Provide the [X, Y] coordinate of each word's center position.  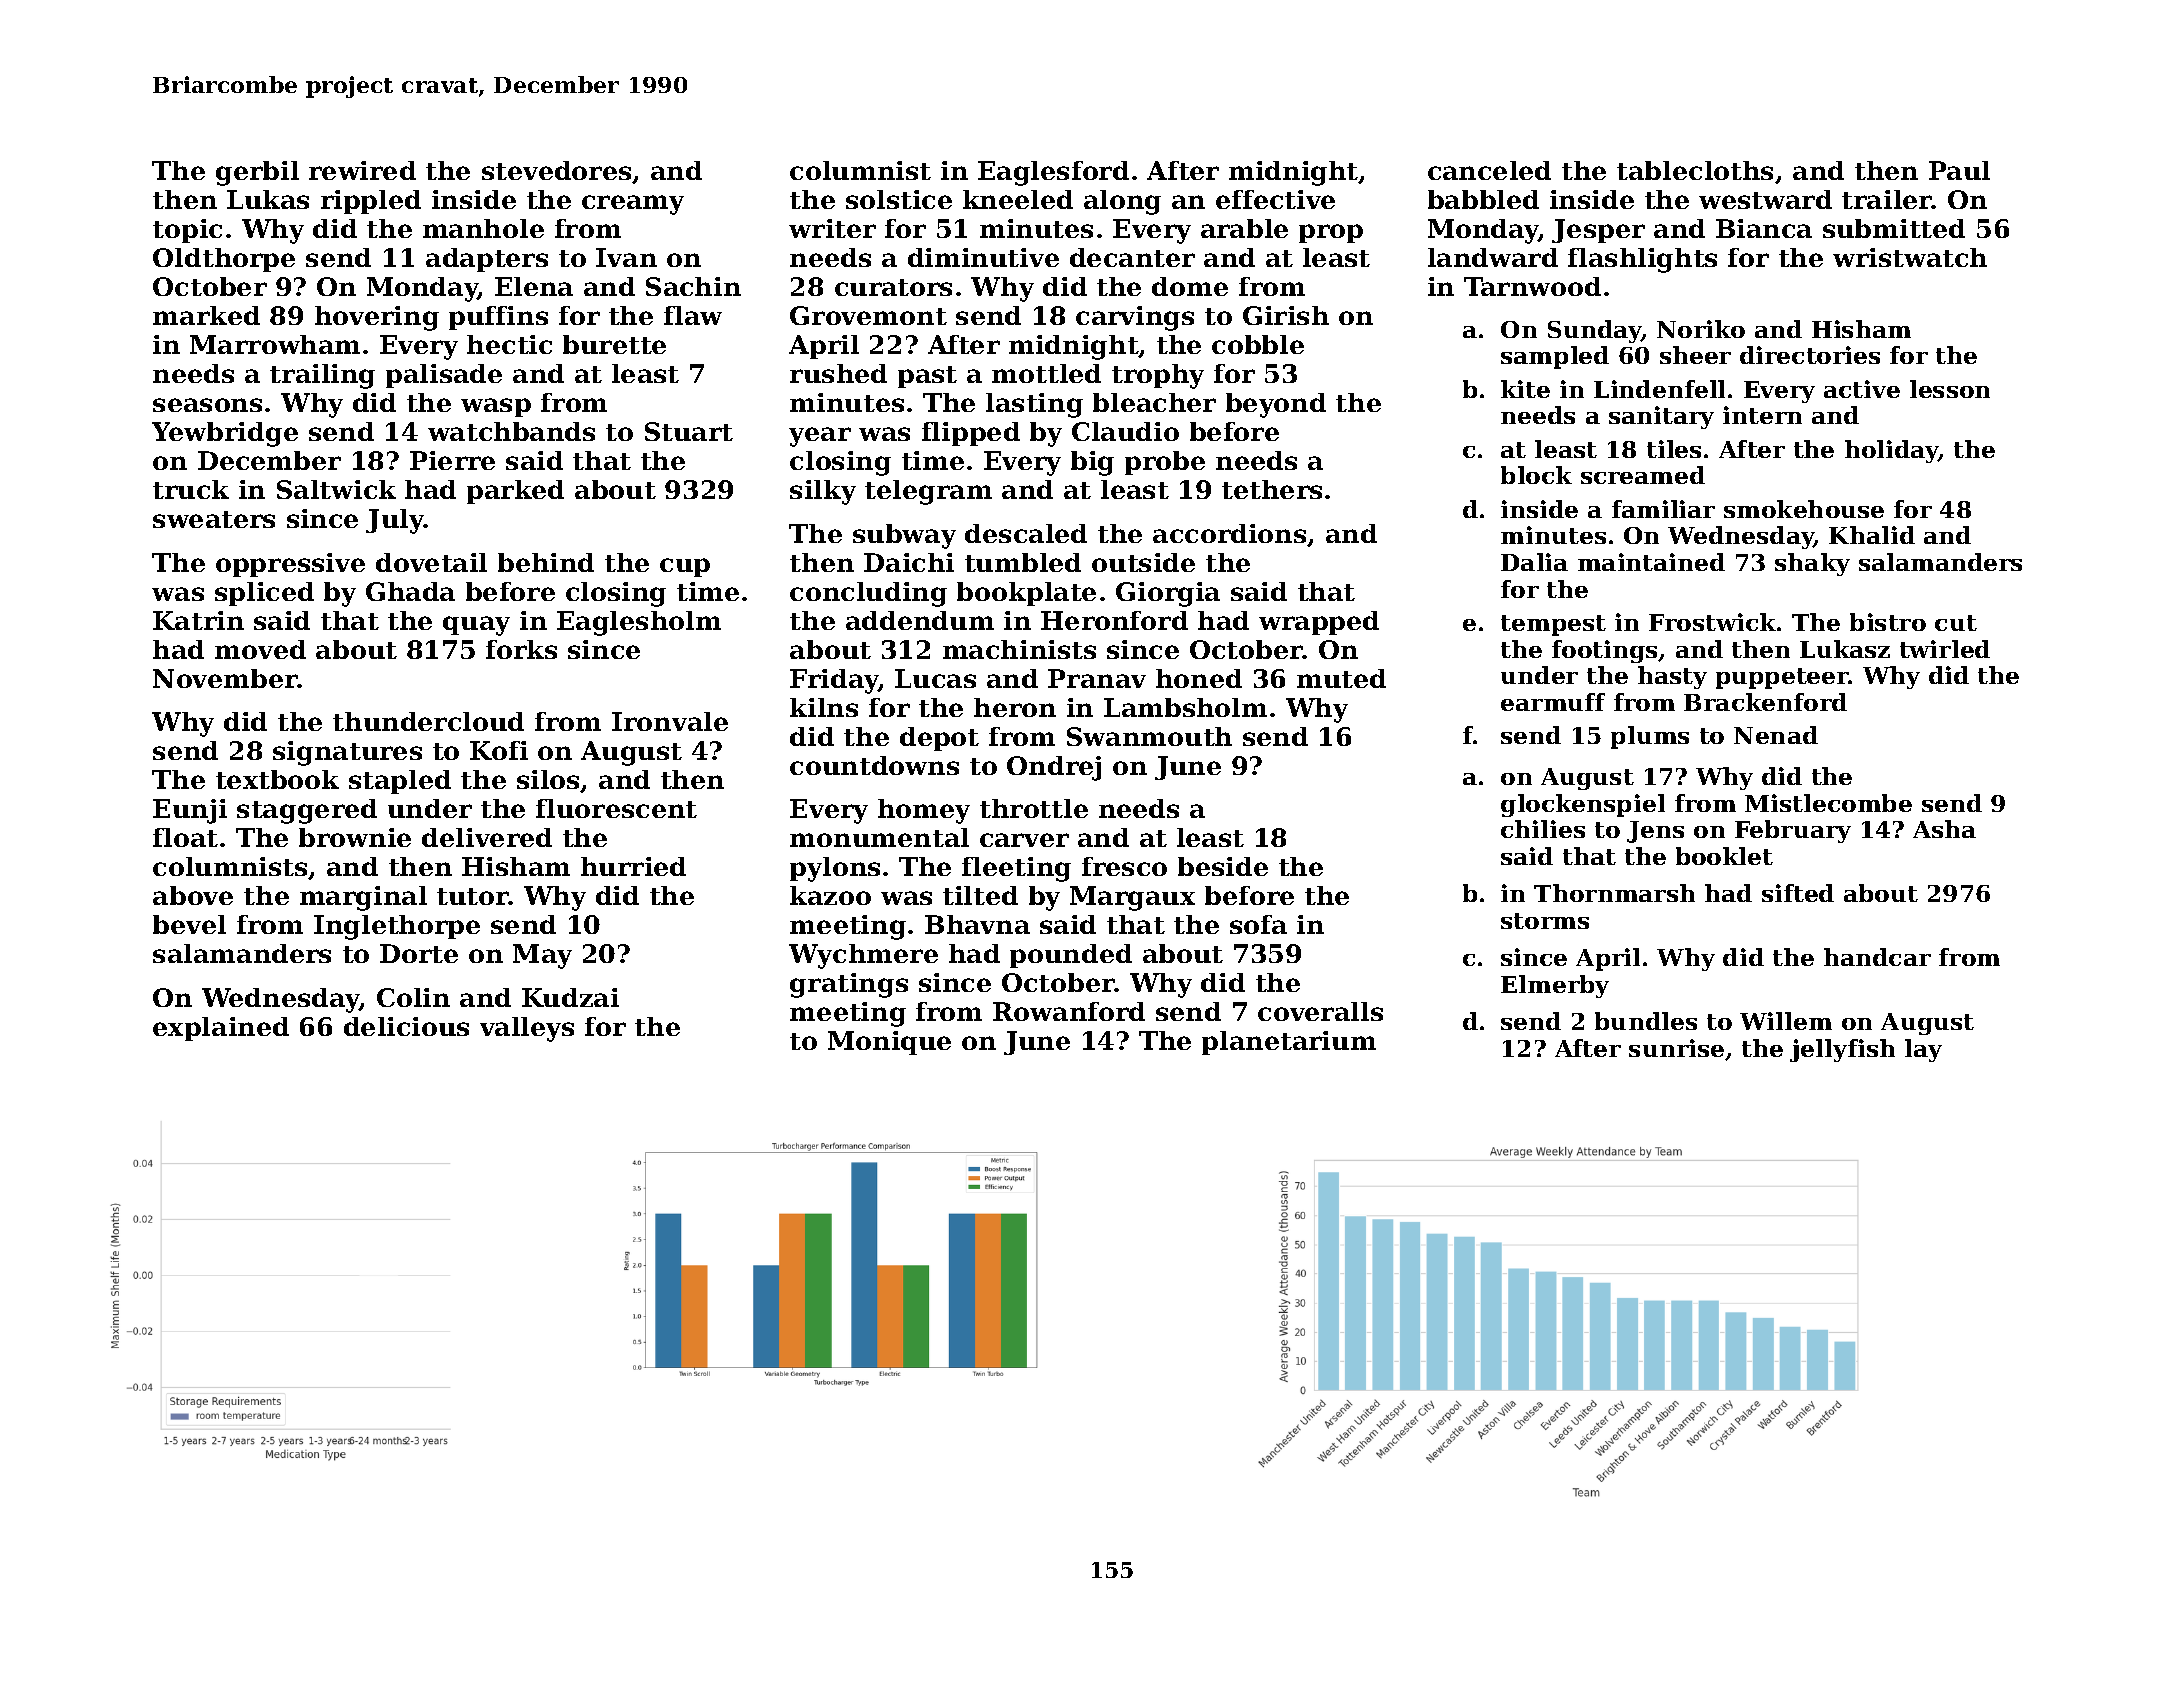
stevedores [556, 170]
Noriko [1701, 329]
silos [549, 781]
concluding [868, 594]
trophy [1158, 376]
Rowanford [1069, 1011]
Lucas [935, 678]
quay [476, 626]
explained [221, 1029]
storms [1545, 921]
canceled [1489, 170]
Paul [1959, 170]
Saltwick [336, 489]
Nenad [1776, 735]
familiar [1663, 509]
